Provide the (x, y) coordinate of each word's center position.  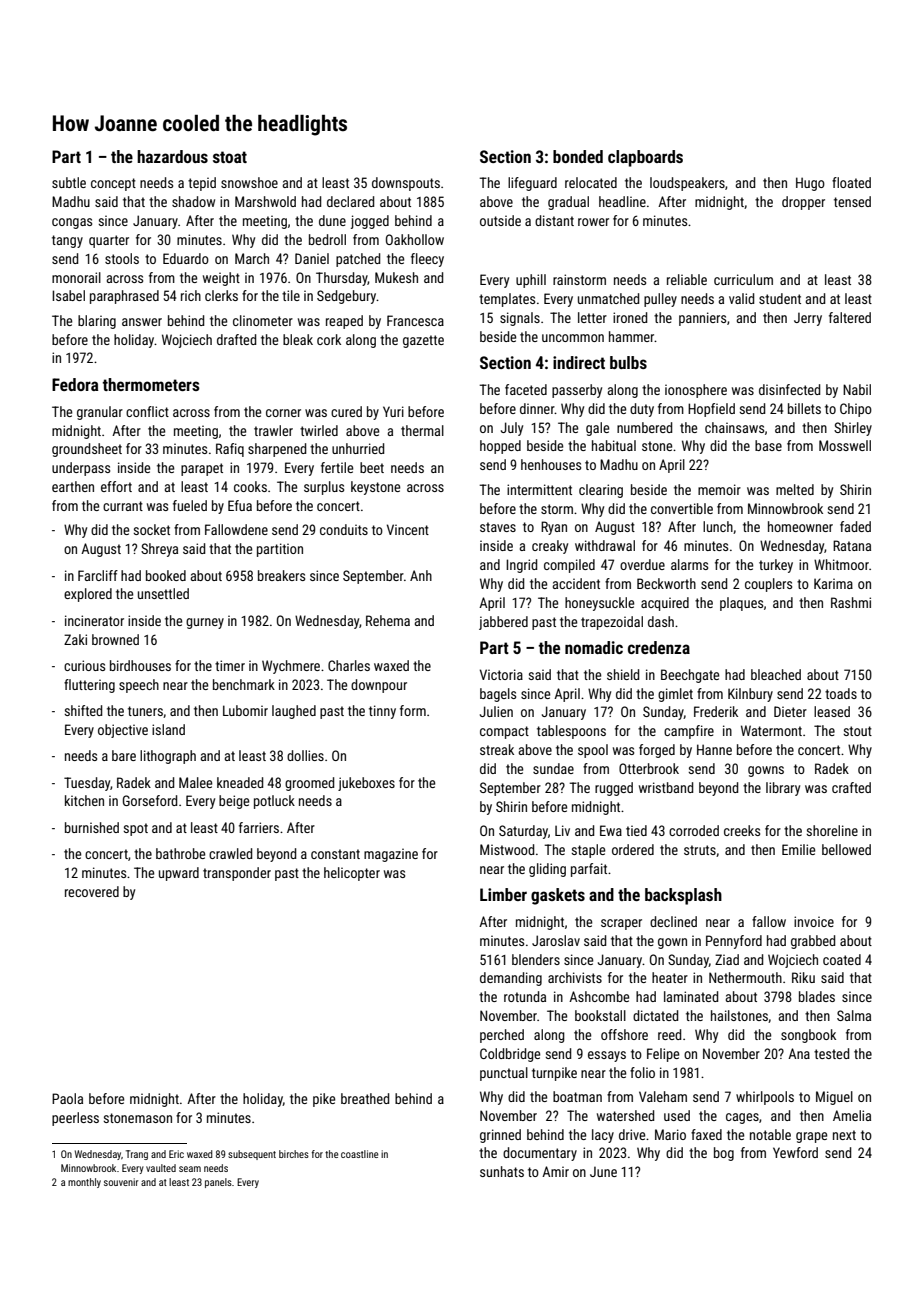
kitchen (84, 800)
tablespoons (571, 732)
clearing (601, 491)
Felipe (663, 1055)
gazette (423, 341)
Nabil (857, 389)
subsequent (252, 1155)
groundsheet (87, 450)
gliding (547, 870)
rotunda (525, 996)
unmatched (608, 298)
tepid (202, 184)
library (783, 789)
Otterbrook (649, 768)
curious (84, 665)
